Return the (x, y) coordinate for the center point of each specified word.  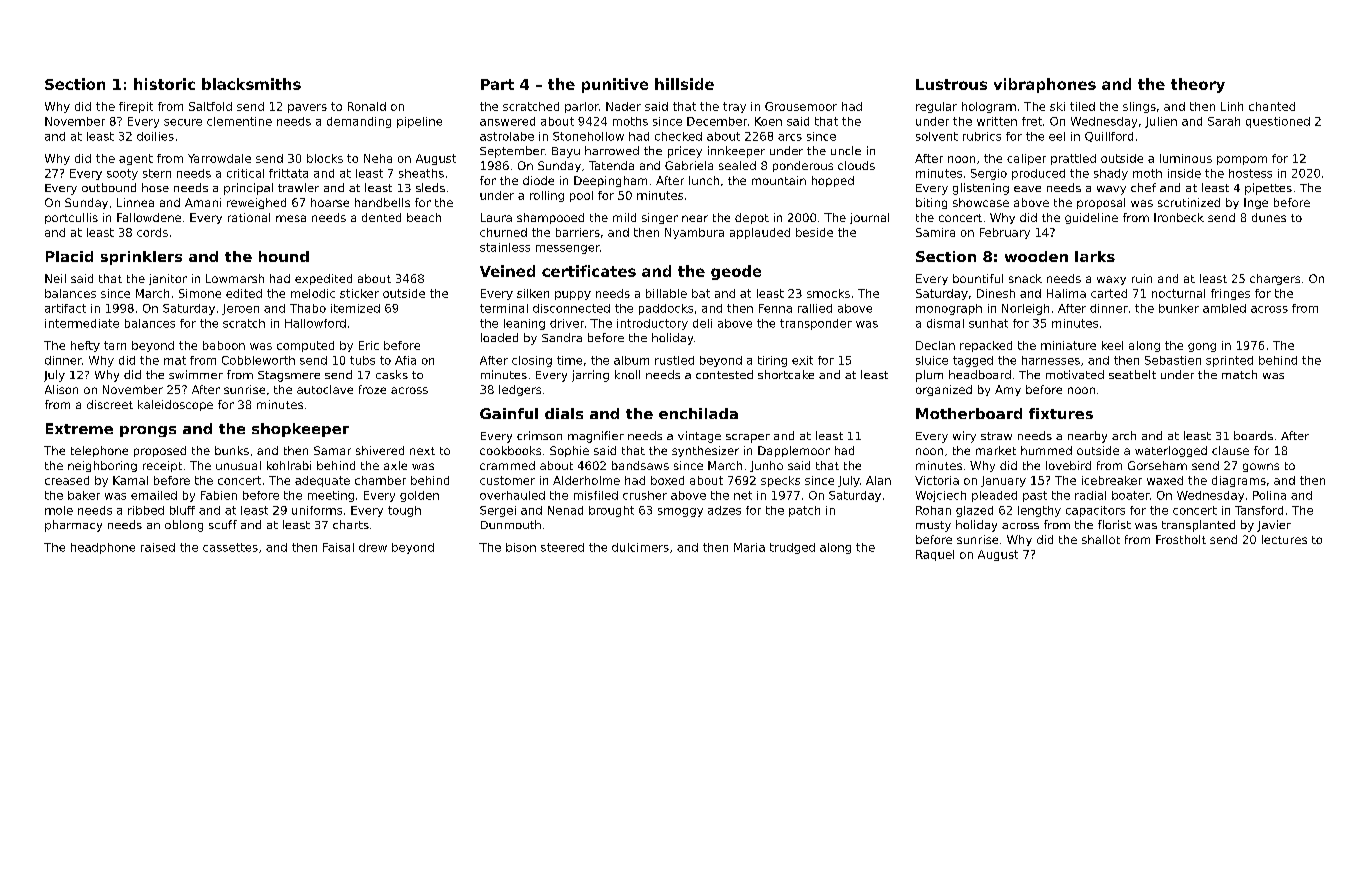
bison (521, 547)
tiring (772, 361)
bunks (232, 450)
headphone (103, 548)
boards (1253, 435)
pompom (1242, 160)
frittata (288, 173)
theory (1198, 85)
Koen (768, 121)
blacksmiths (251, 84)
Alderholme (586, 480)
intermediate (82, 323)
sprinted (1229, 361)
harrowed (612, 150)
